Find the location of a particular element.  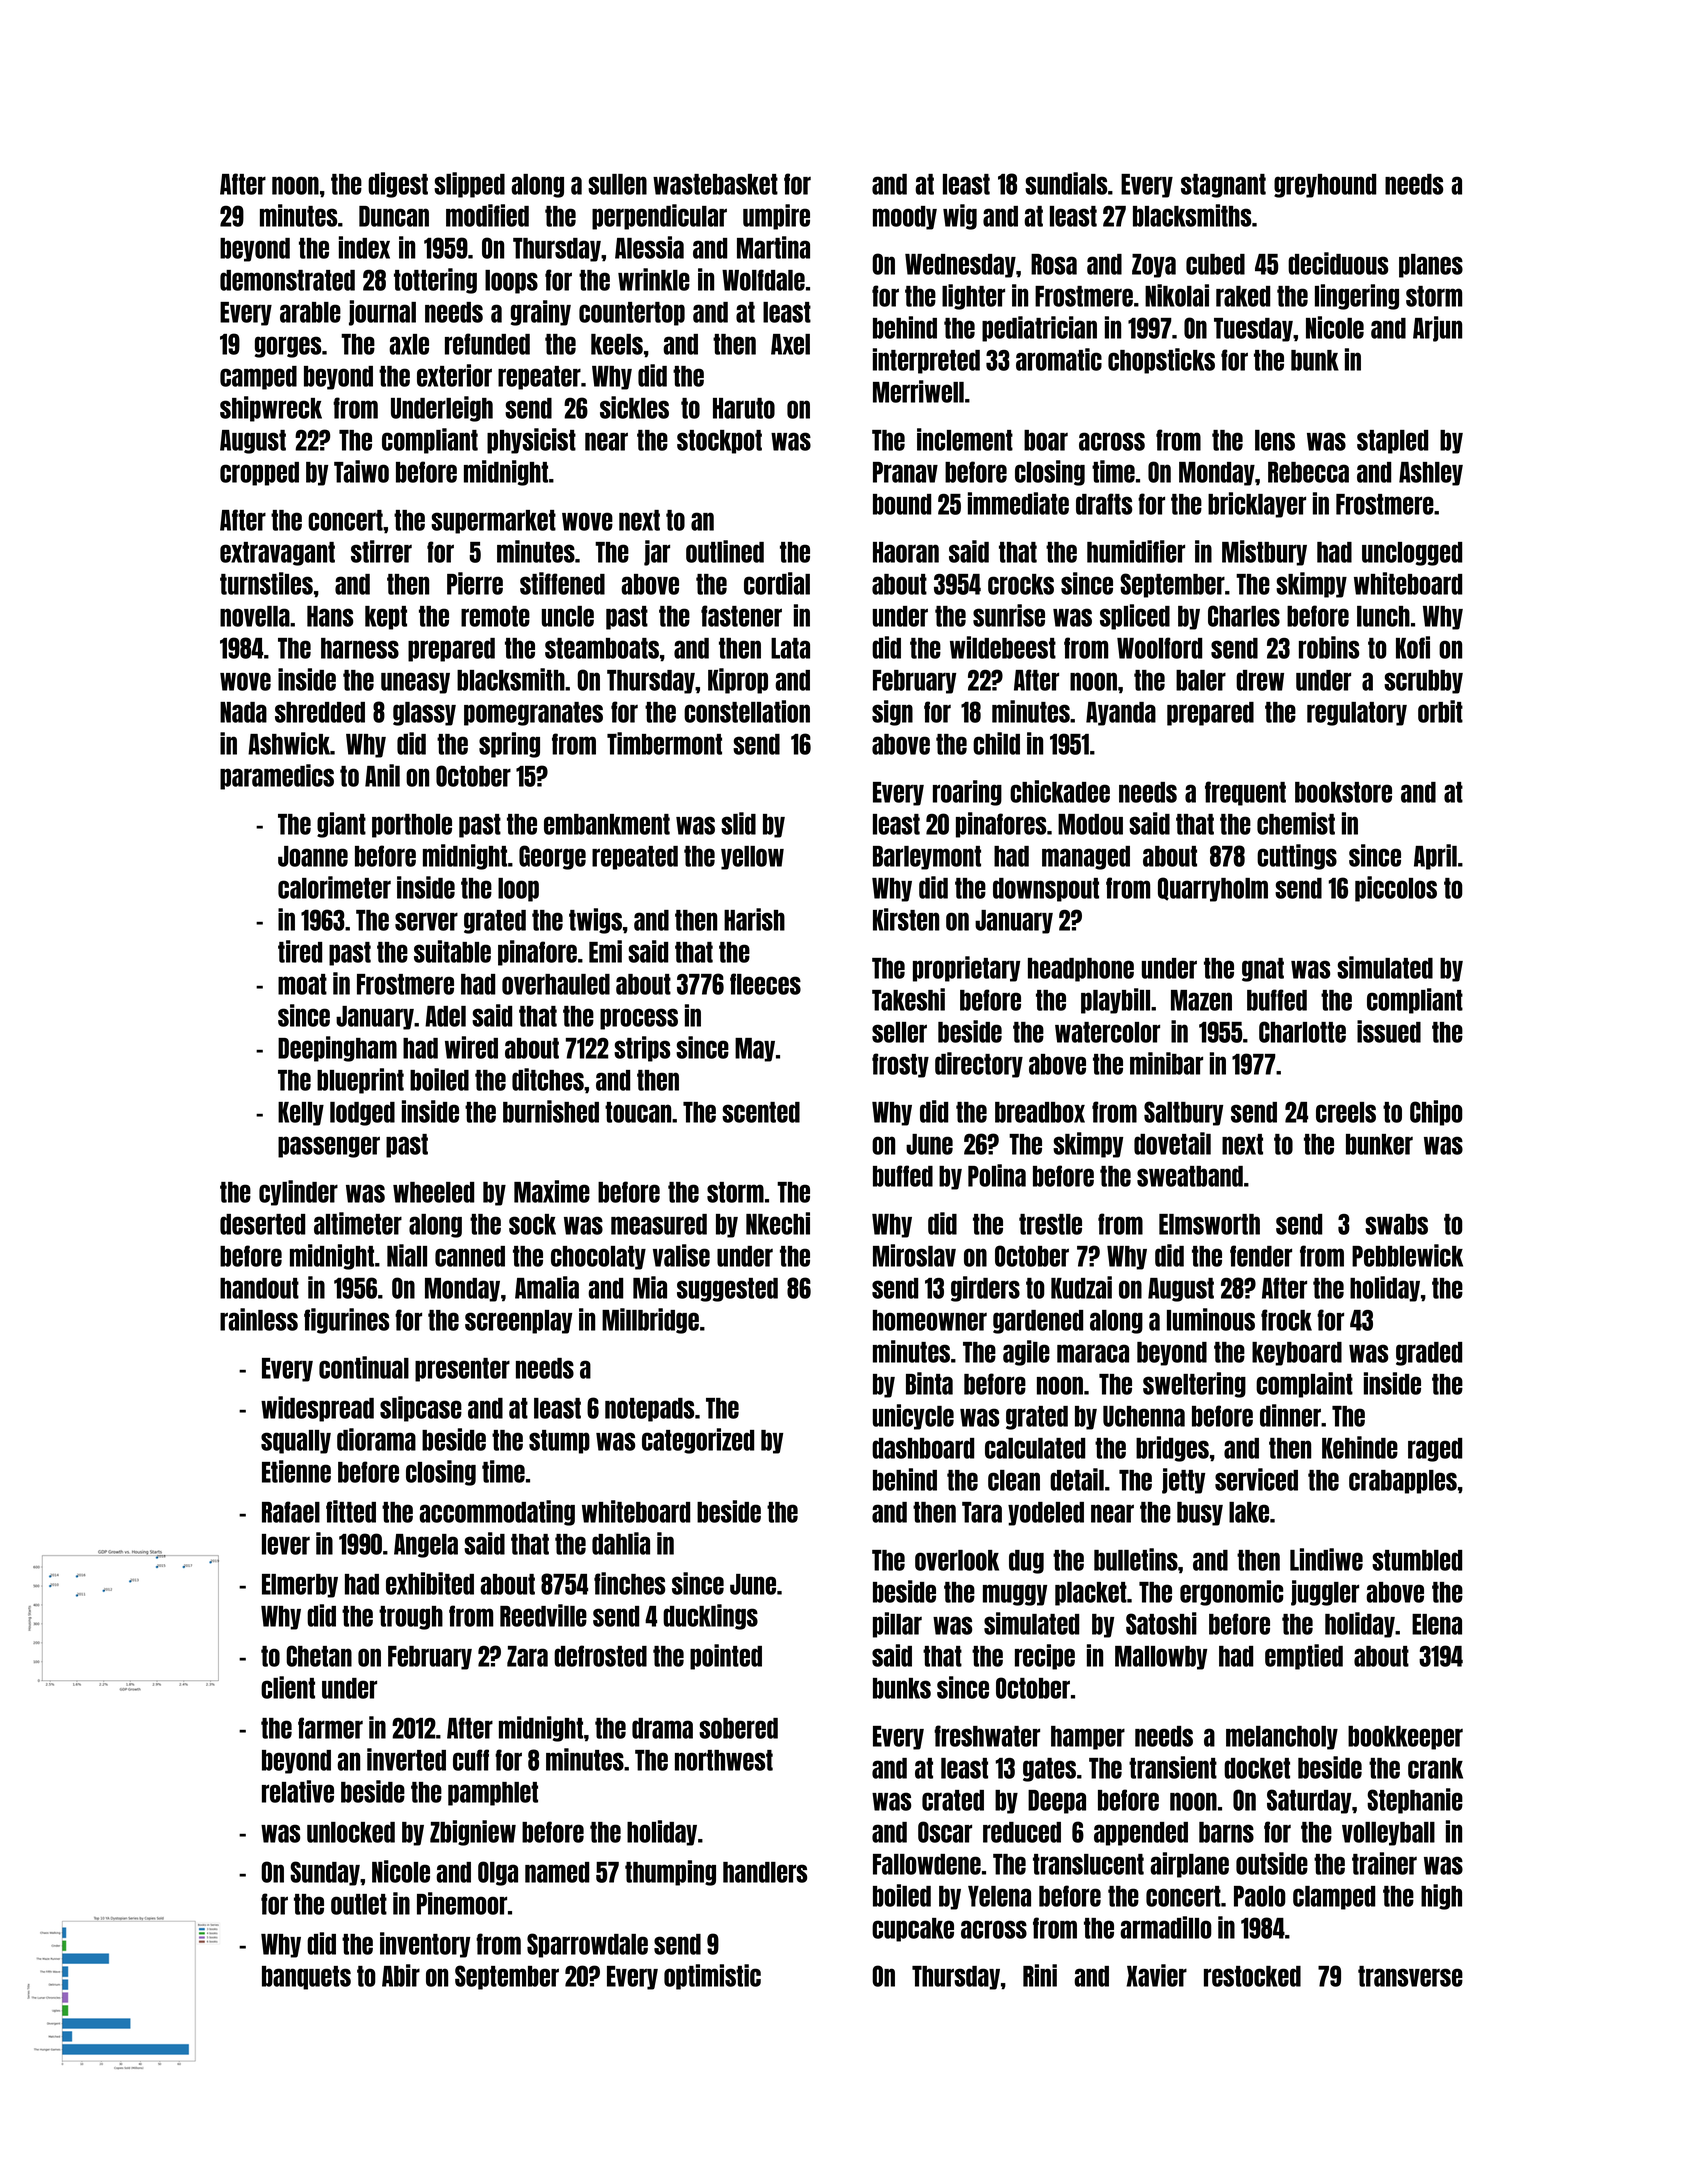

frock is located at coordinates (1286, 1320).
